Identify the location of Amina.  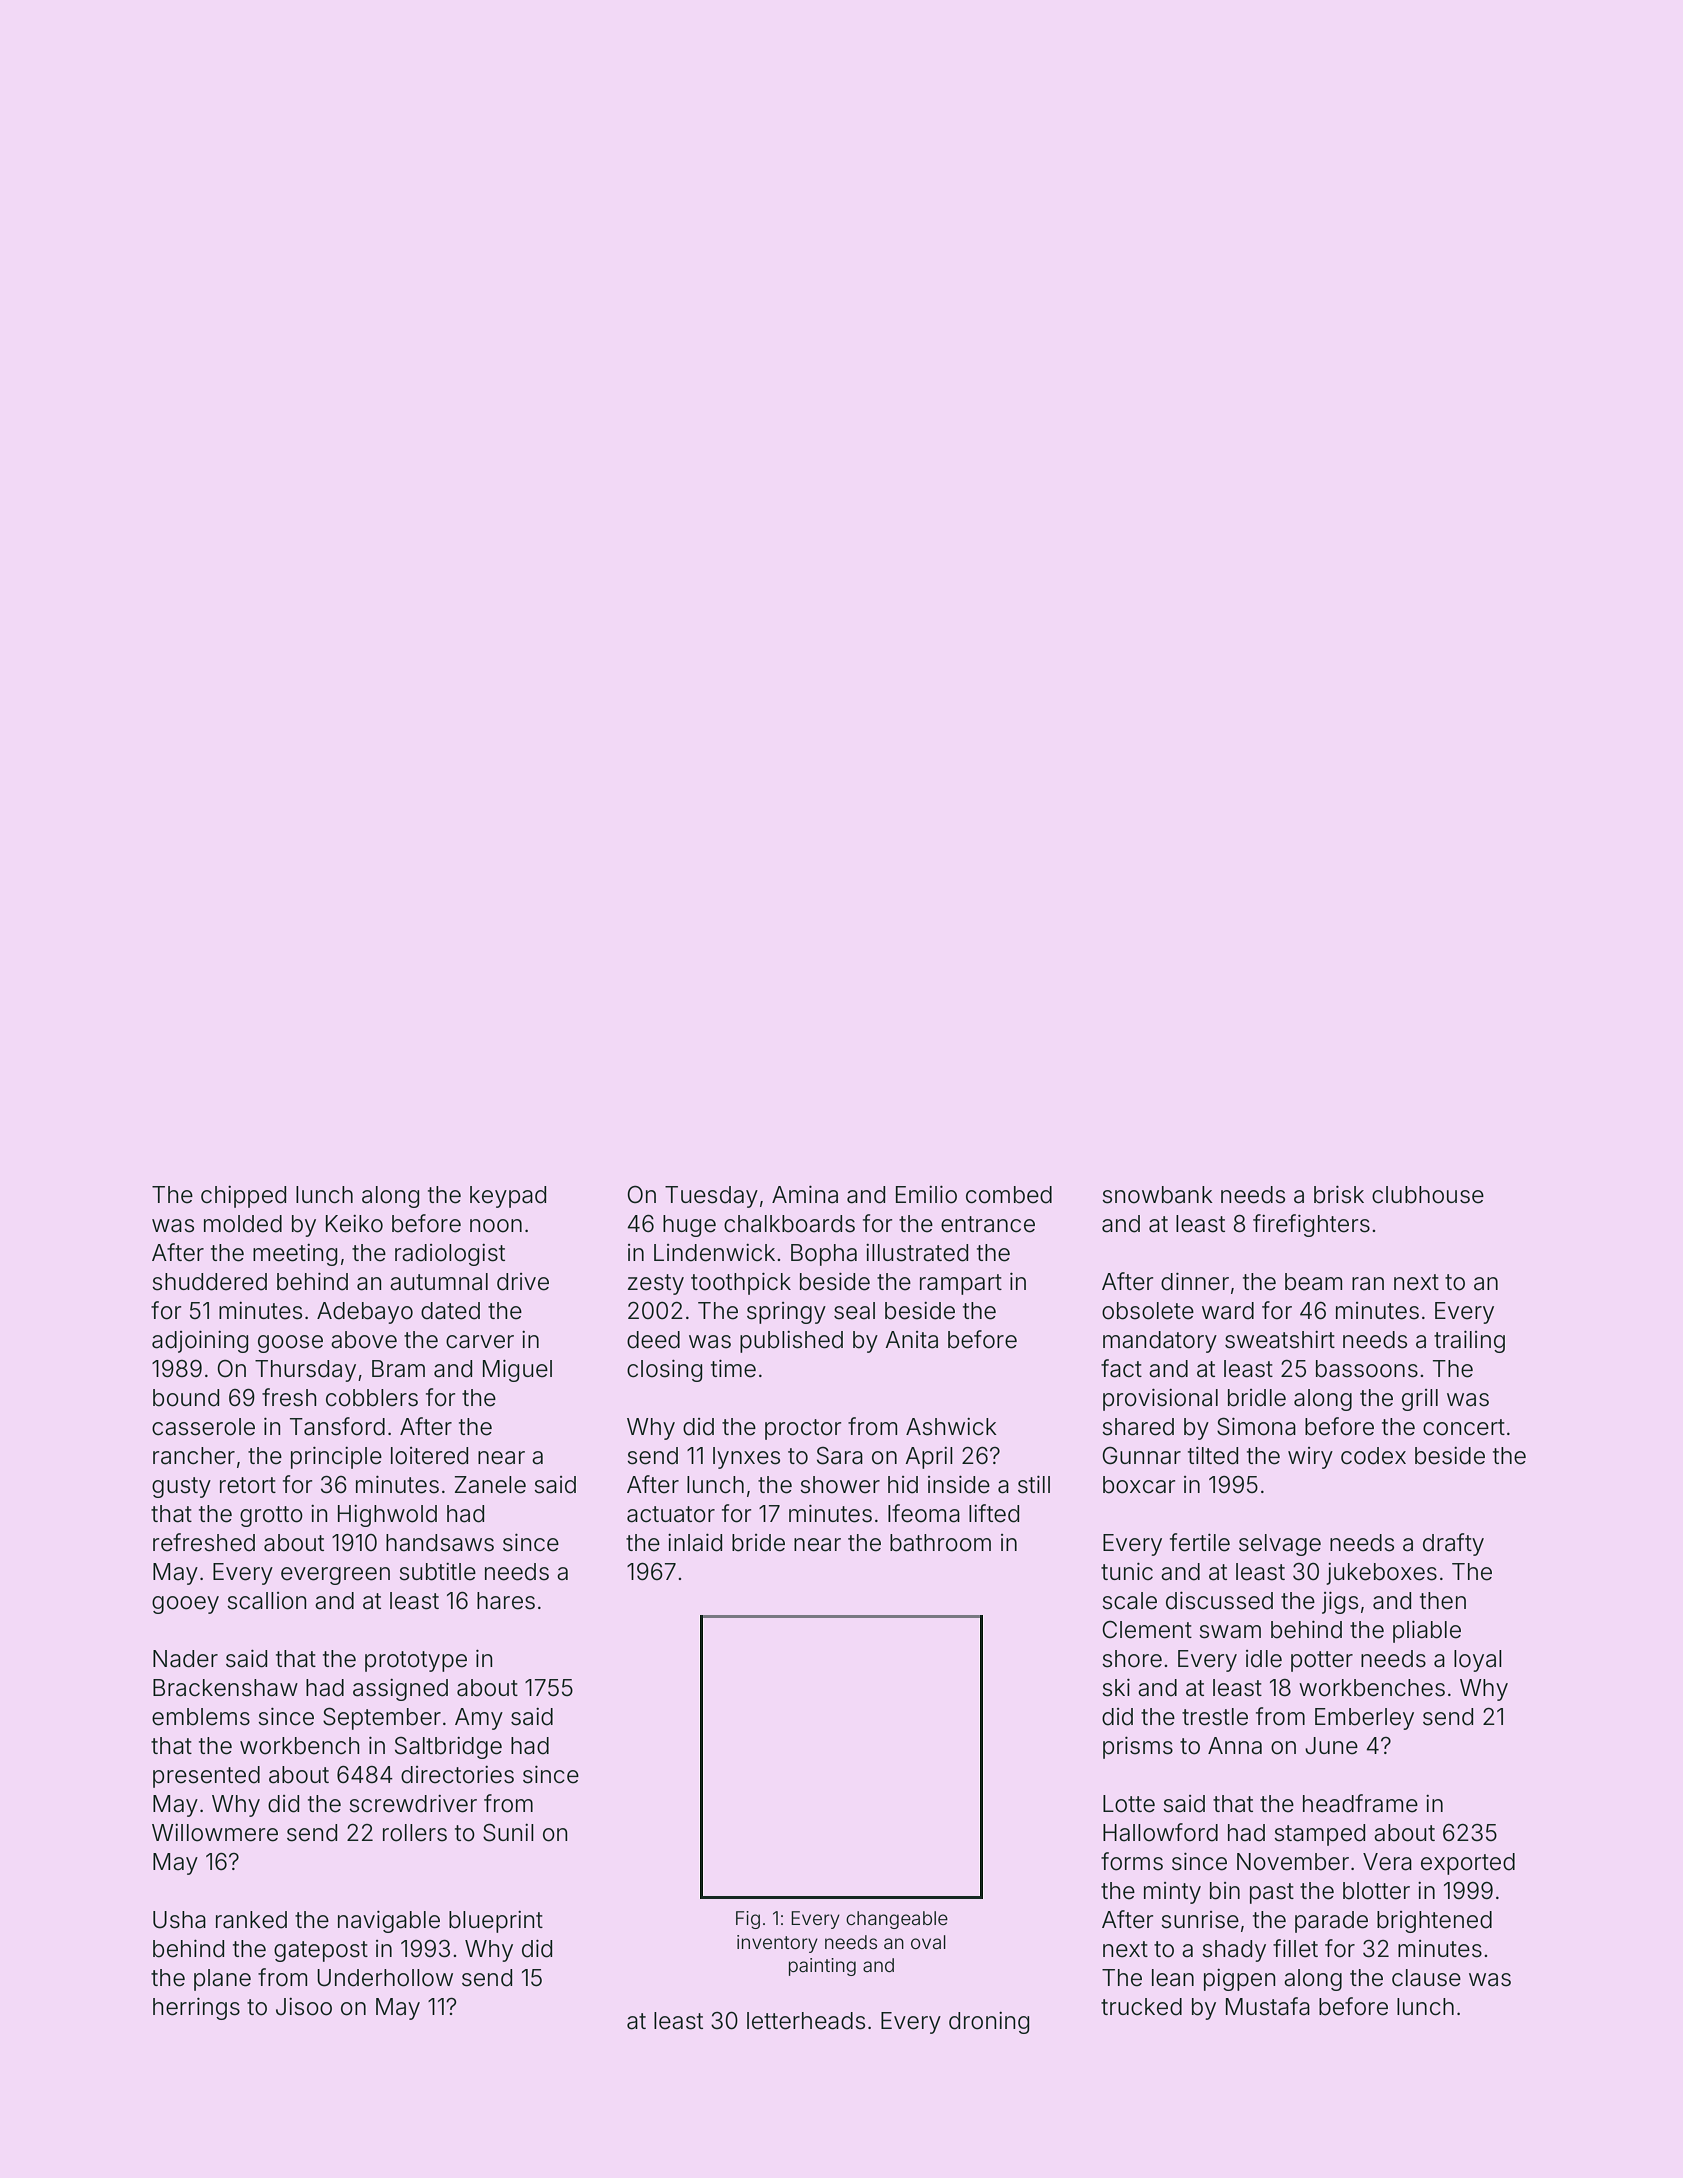
(805, 1195).
